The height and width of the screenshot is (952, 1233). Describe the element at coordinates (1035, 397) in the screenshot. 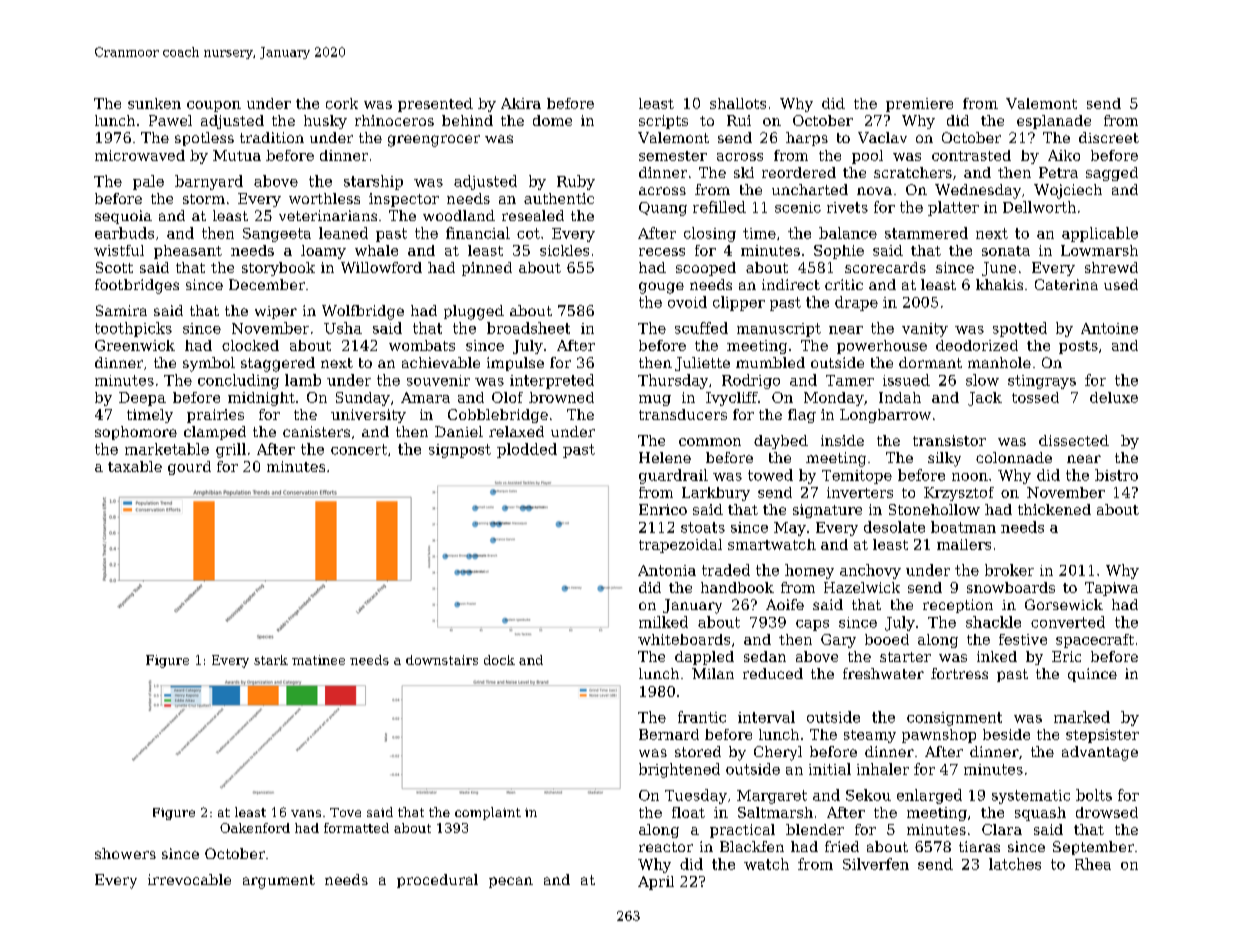

I see `tossed` at that location.
